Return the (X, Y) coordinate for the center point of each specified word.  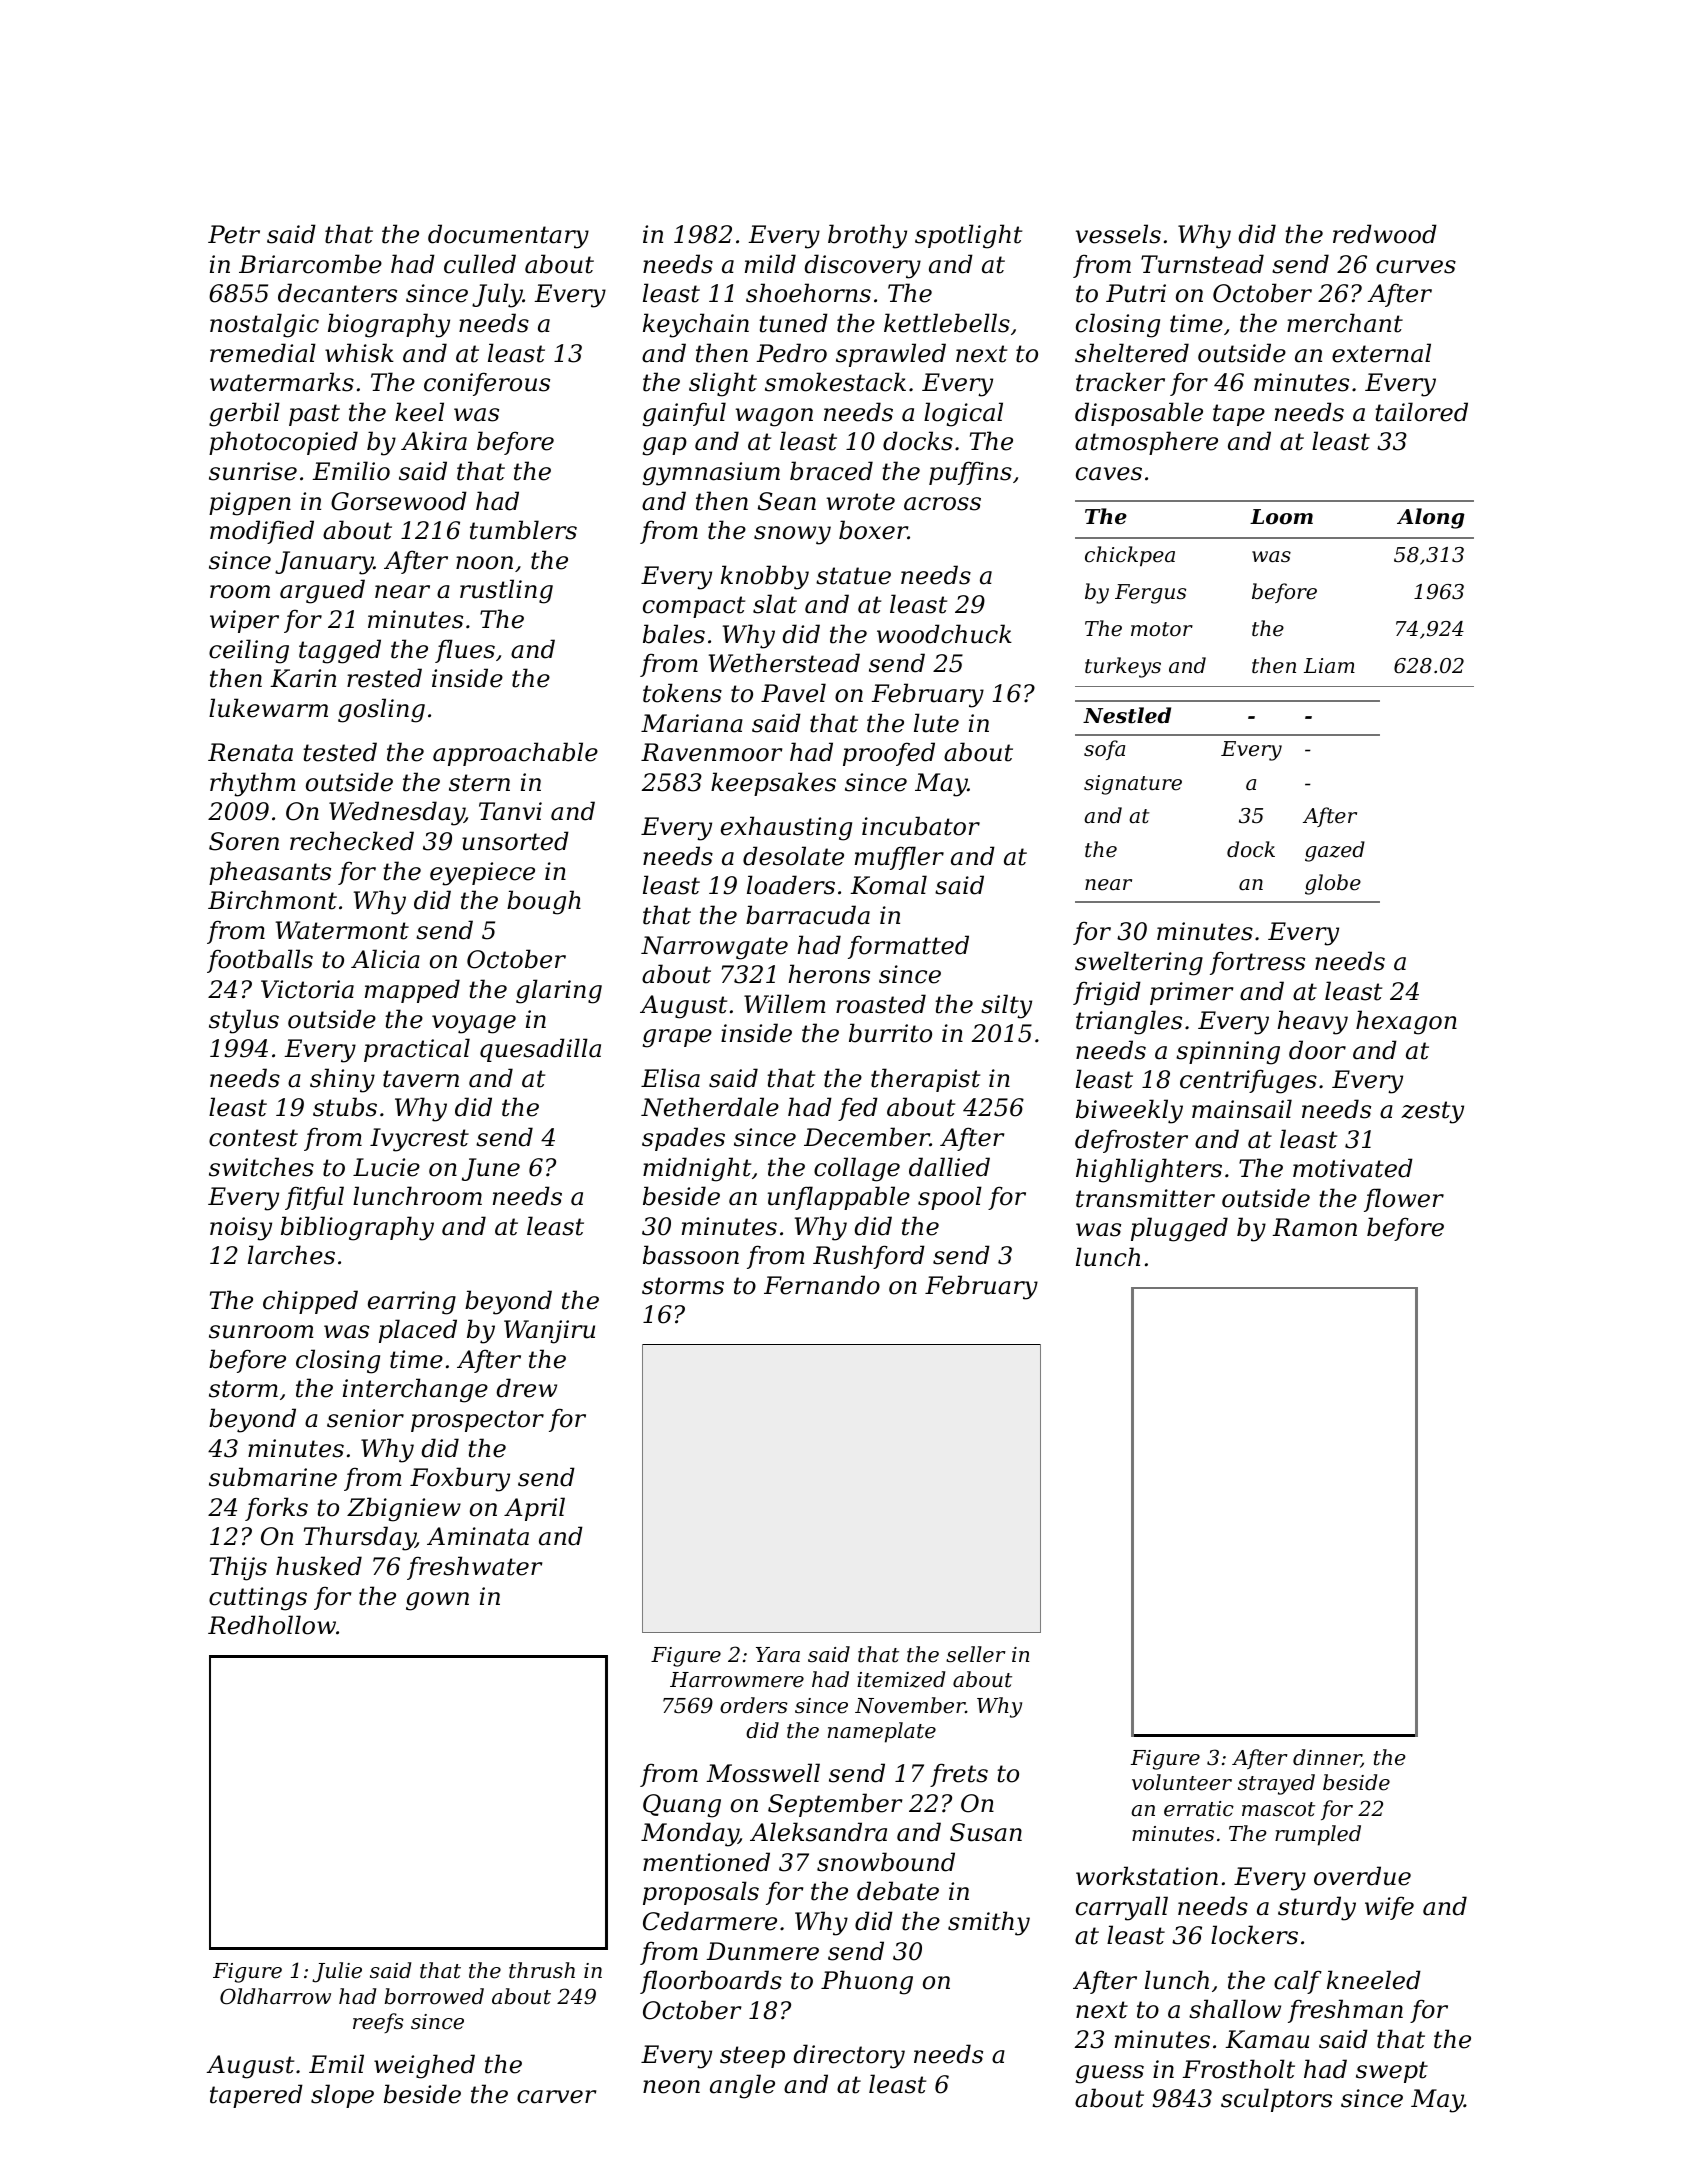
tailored (1421, 412)
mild (770, 264)
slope (342, 2096)
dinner (1327, 1758)
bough (544, 902)
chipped (310, 1302)
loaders (791, 885)
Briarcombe (310, 264)
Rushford (869, 1257)
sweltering (1139, 963)
